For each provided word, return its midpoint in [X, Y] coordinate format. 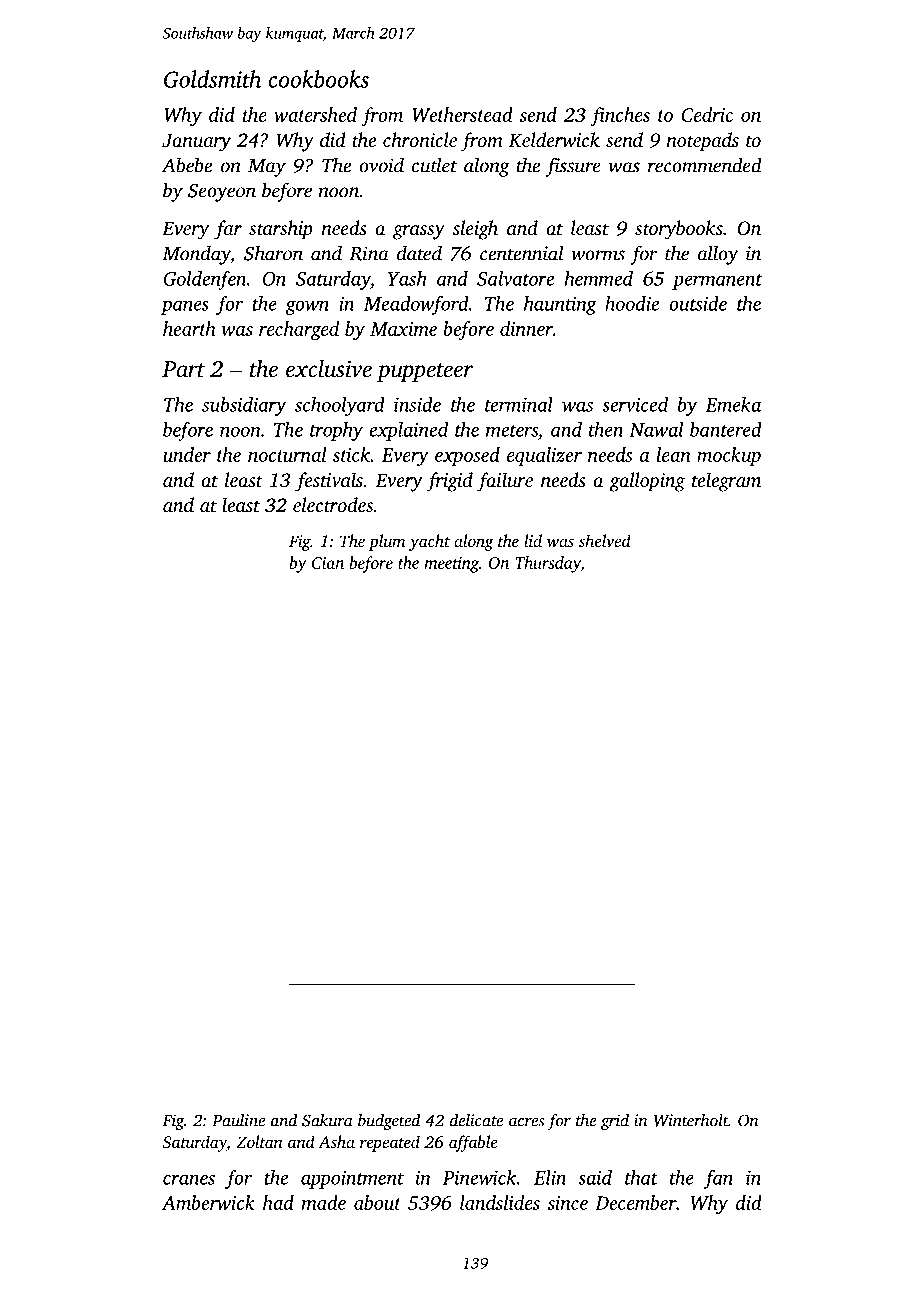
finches [620, 116]
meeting [451, 565]
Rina [369, 253]
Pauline [238, 1120]
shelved [605, 540]
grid [615, 1121]
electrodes [333, 504]
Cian [328, 563]
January [196, 142]
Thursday [548, 564]
